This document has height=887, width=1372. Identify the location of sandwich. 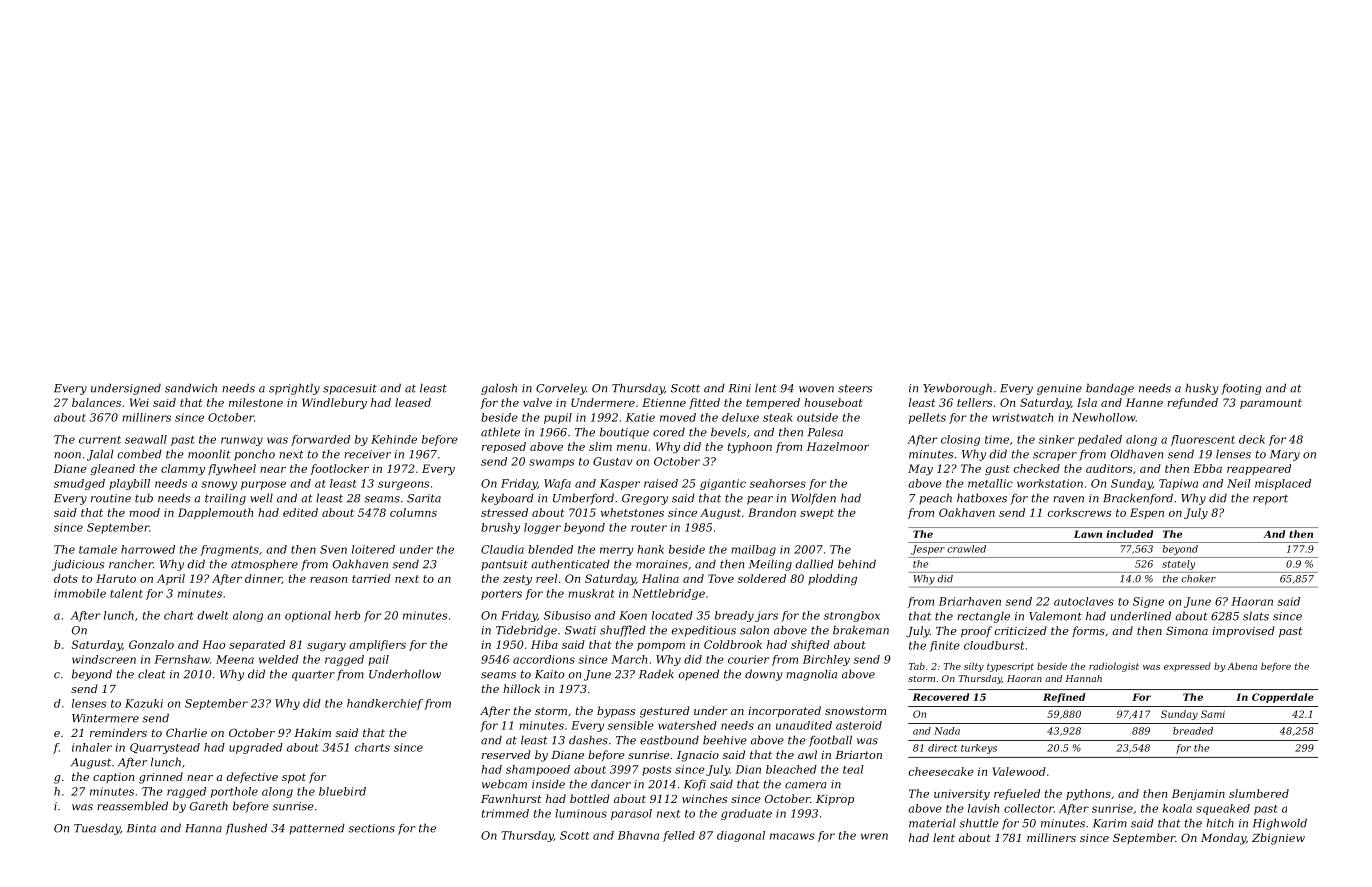
(191, 388).
